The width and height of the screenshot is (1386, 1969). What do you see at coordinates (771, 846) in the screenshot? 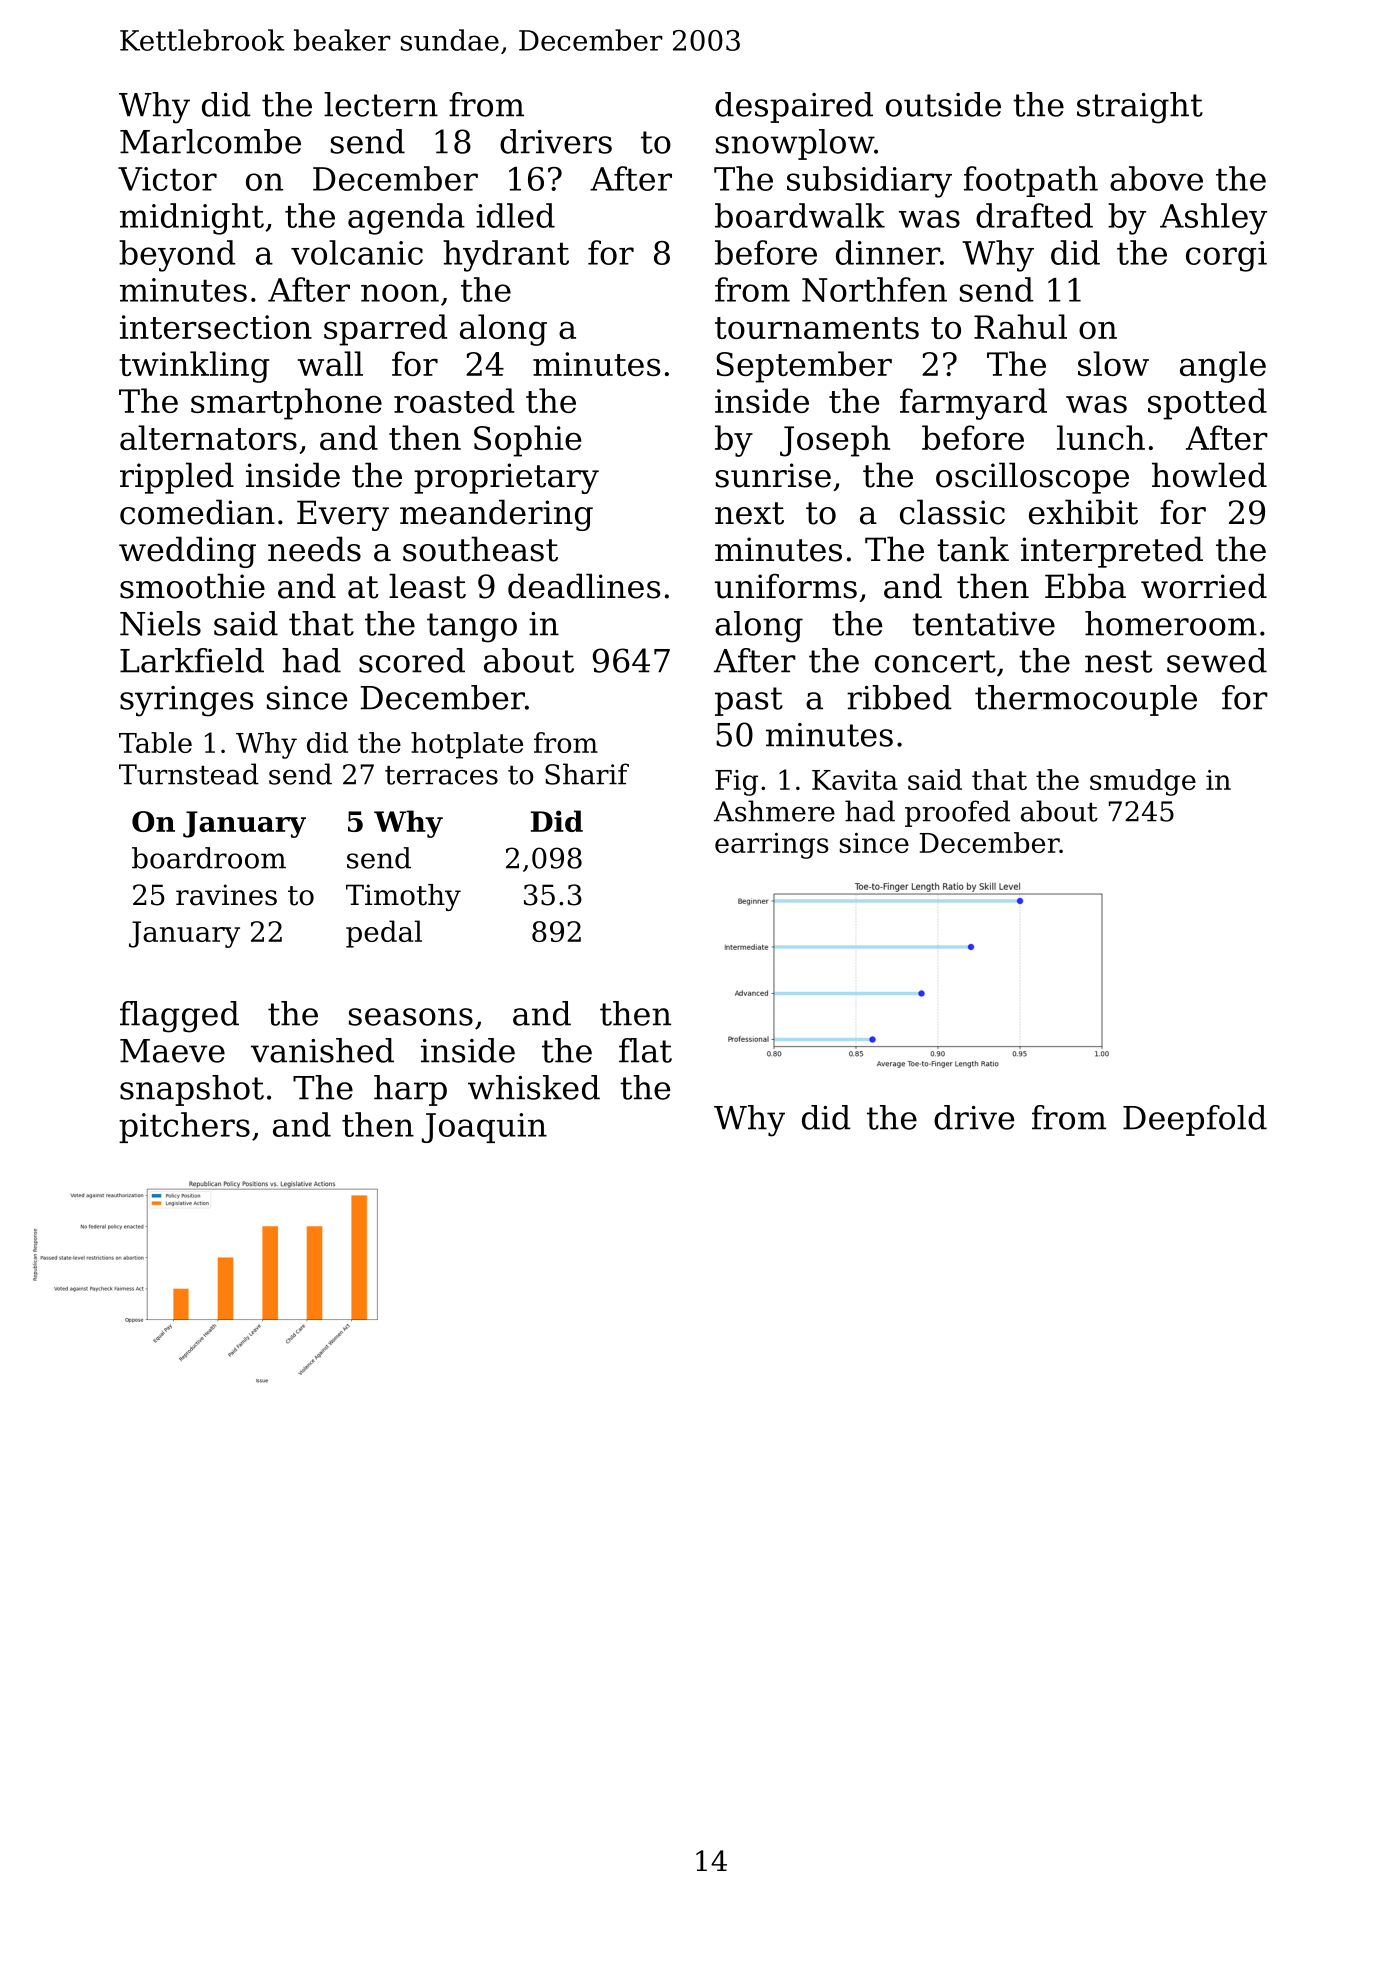
I see `earrings` at bounding box center [771, 846].
